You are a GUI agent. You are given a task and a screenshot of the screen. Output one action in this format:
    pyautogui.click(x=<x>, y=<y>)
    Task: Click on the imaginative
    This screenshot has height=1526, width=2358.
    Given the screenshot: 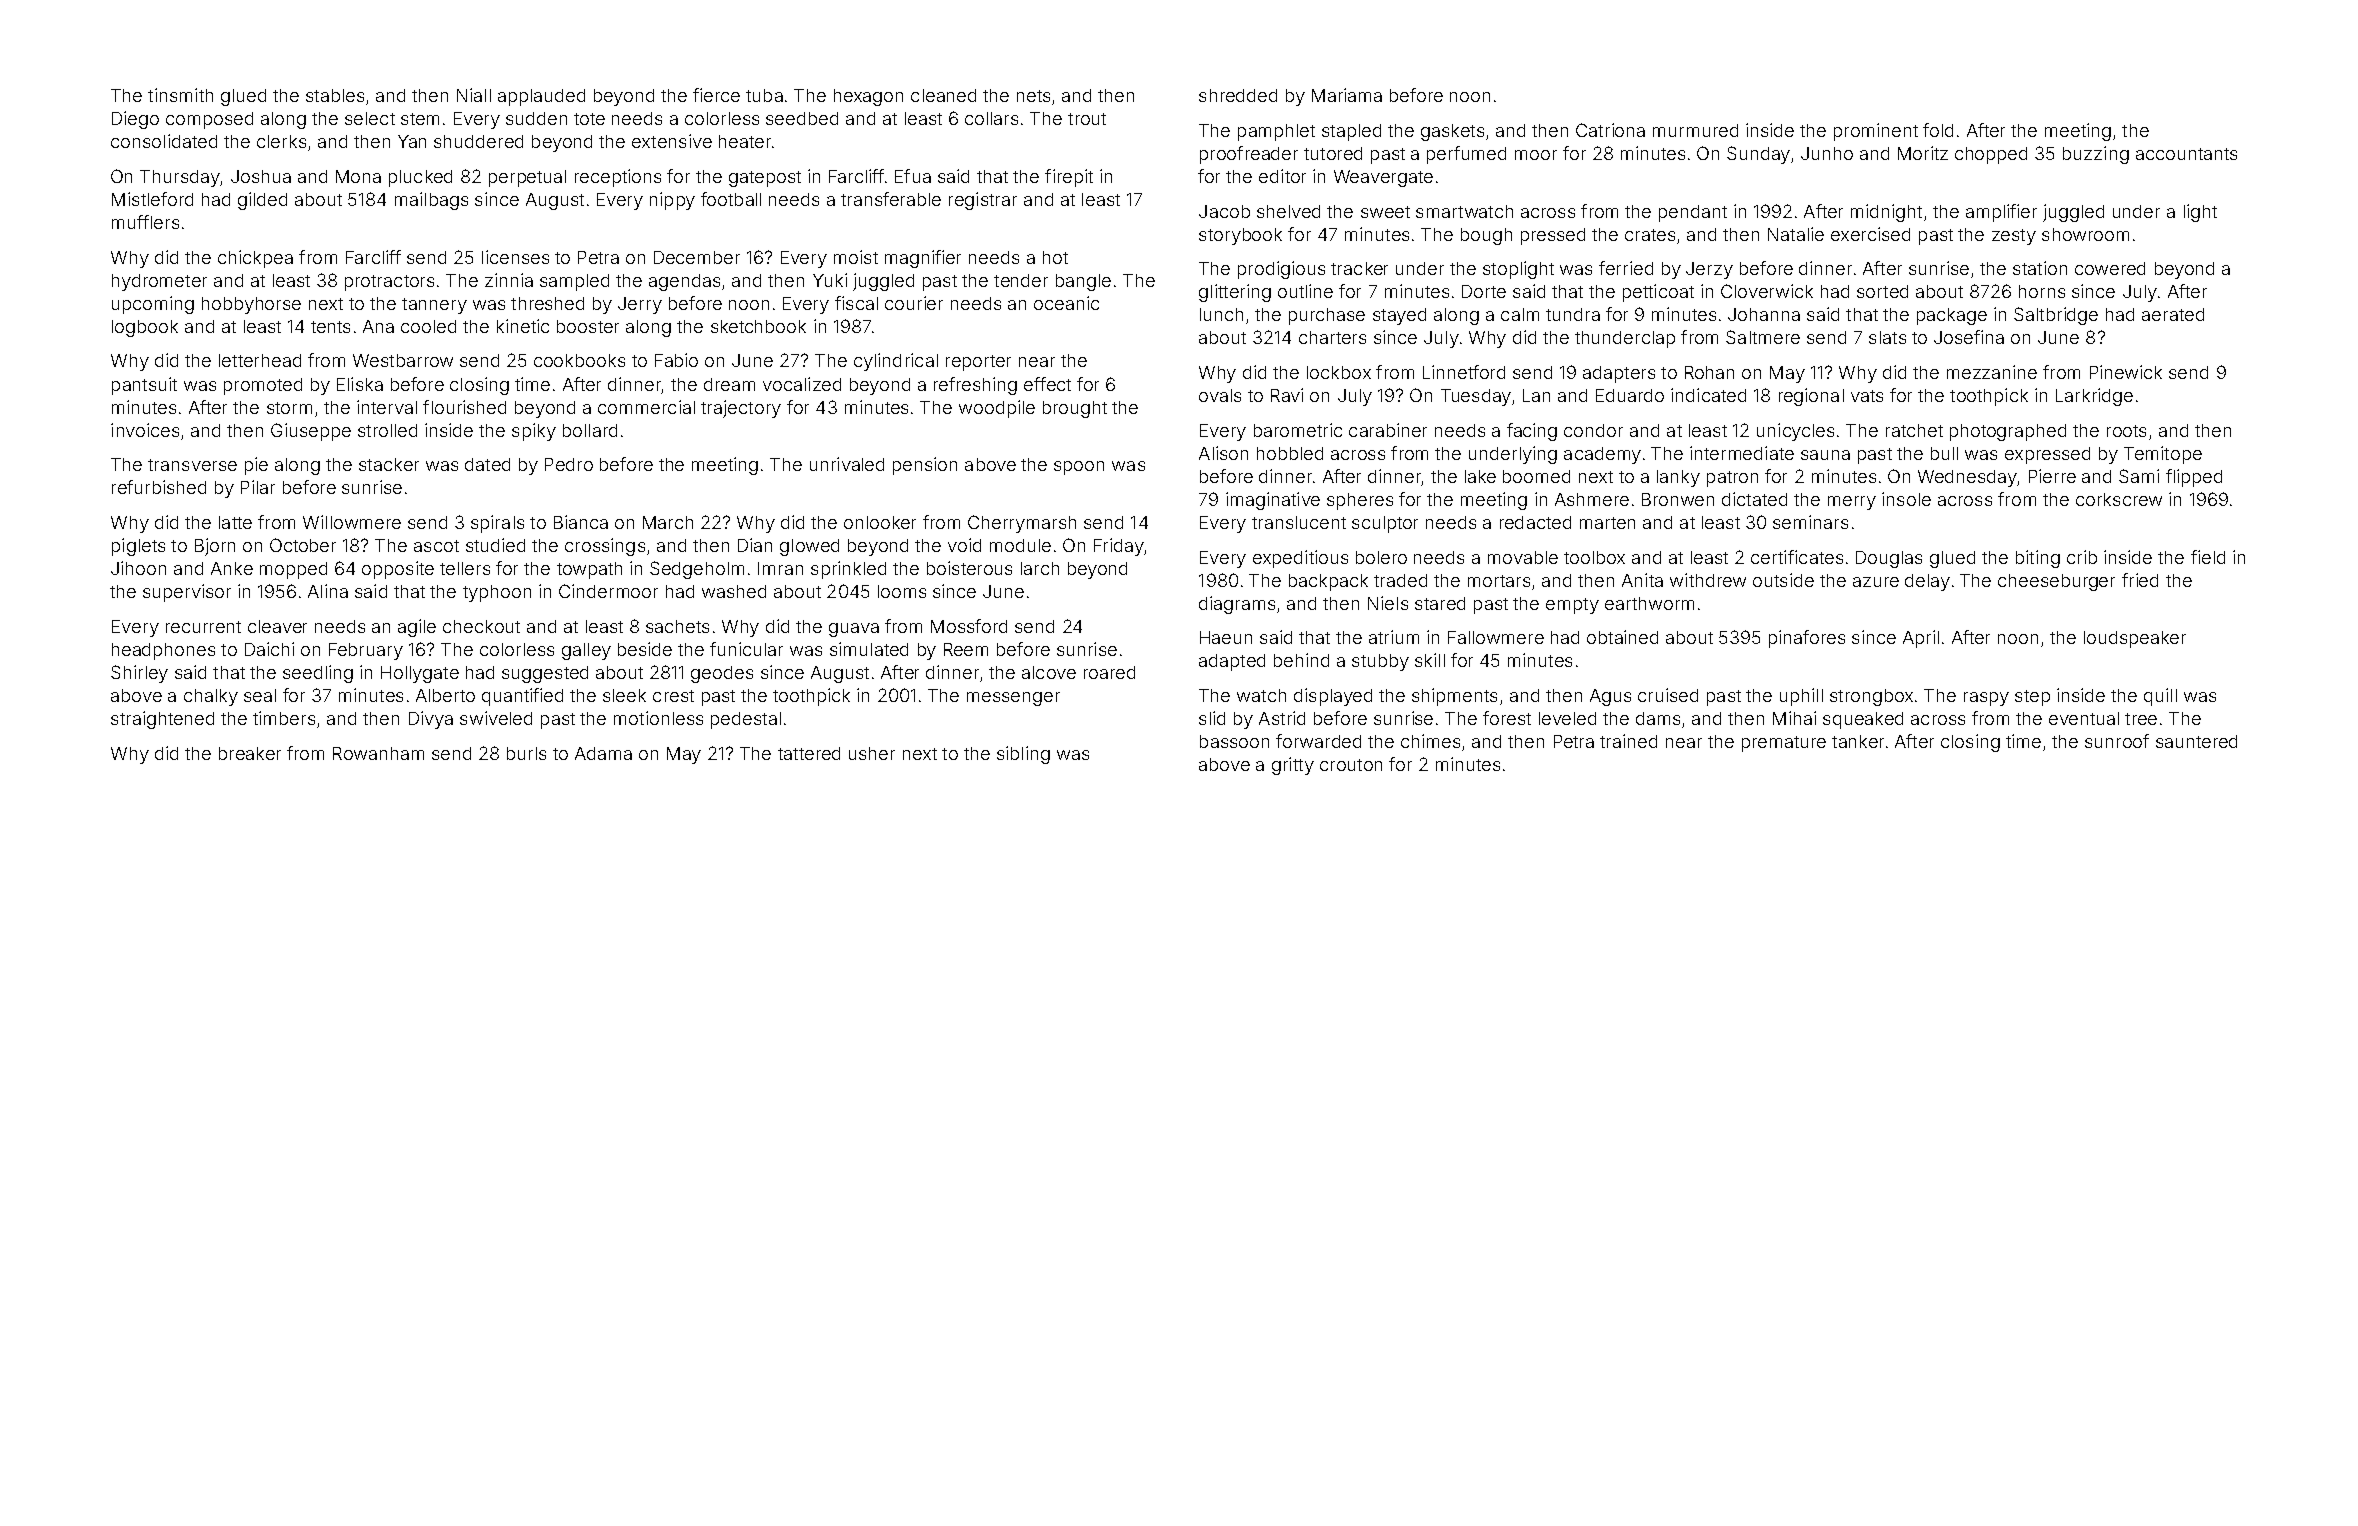 What is the action you would take?
    pyautogui.click(x=1273, y=501)
